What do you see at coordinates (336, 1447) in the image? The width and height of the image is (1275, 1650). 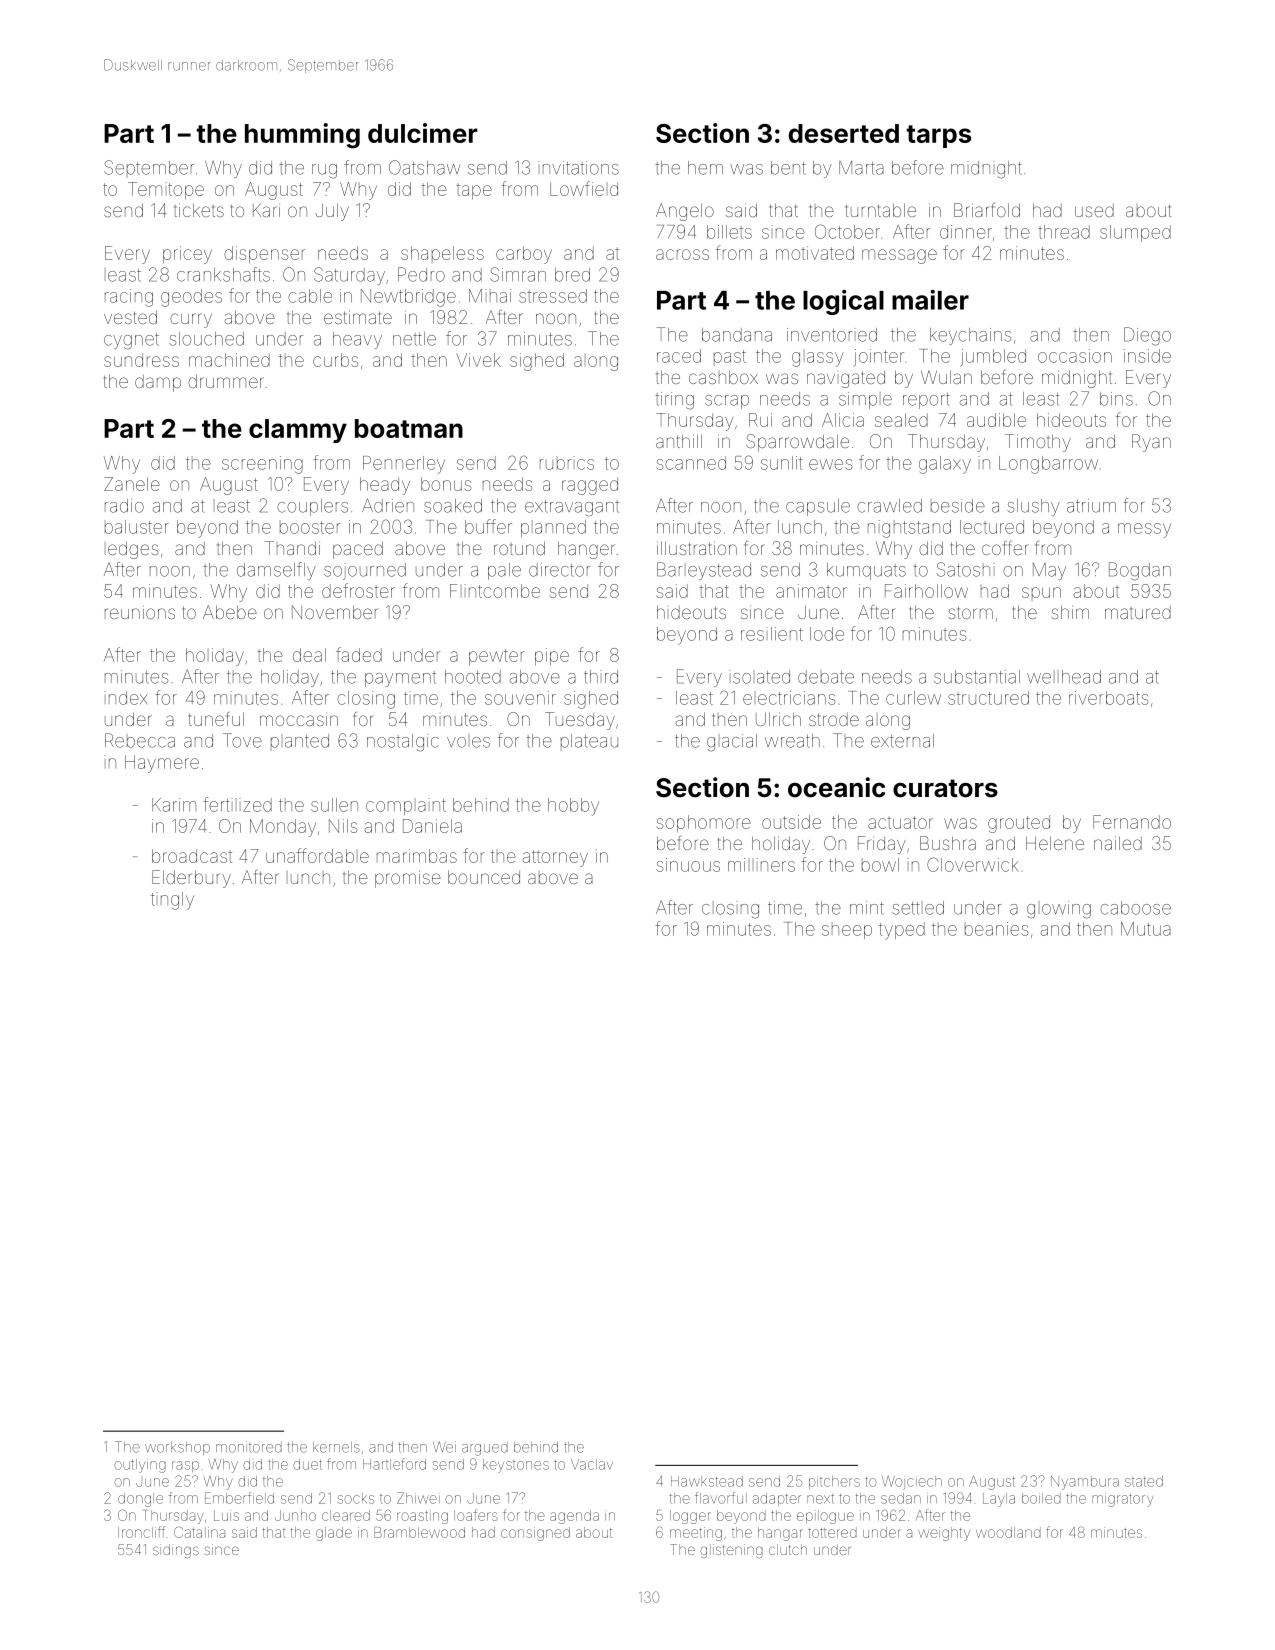 I see `kernels` at bounding box center [336, 1447].
